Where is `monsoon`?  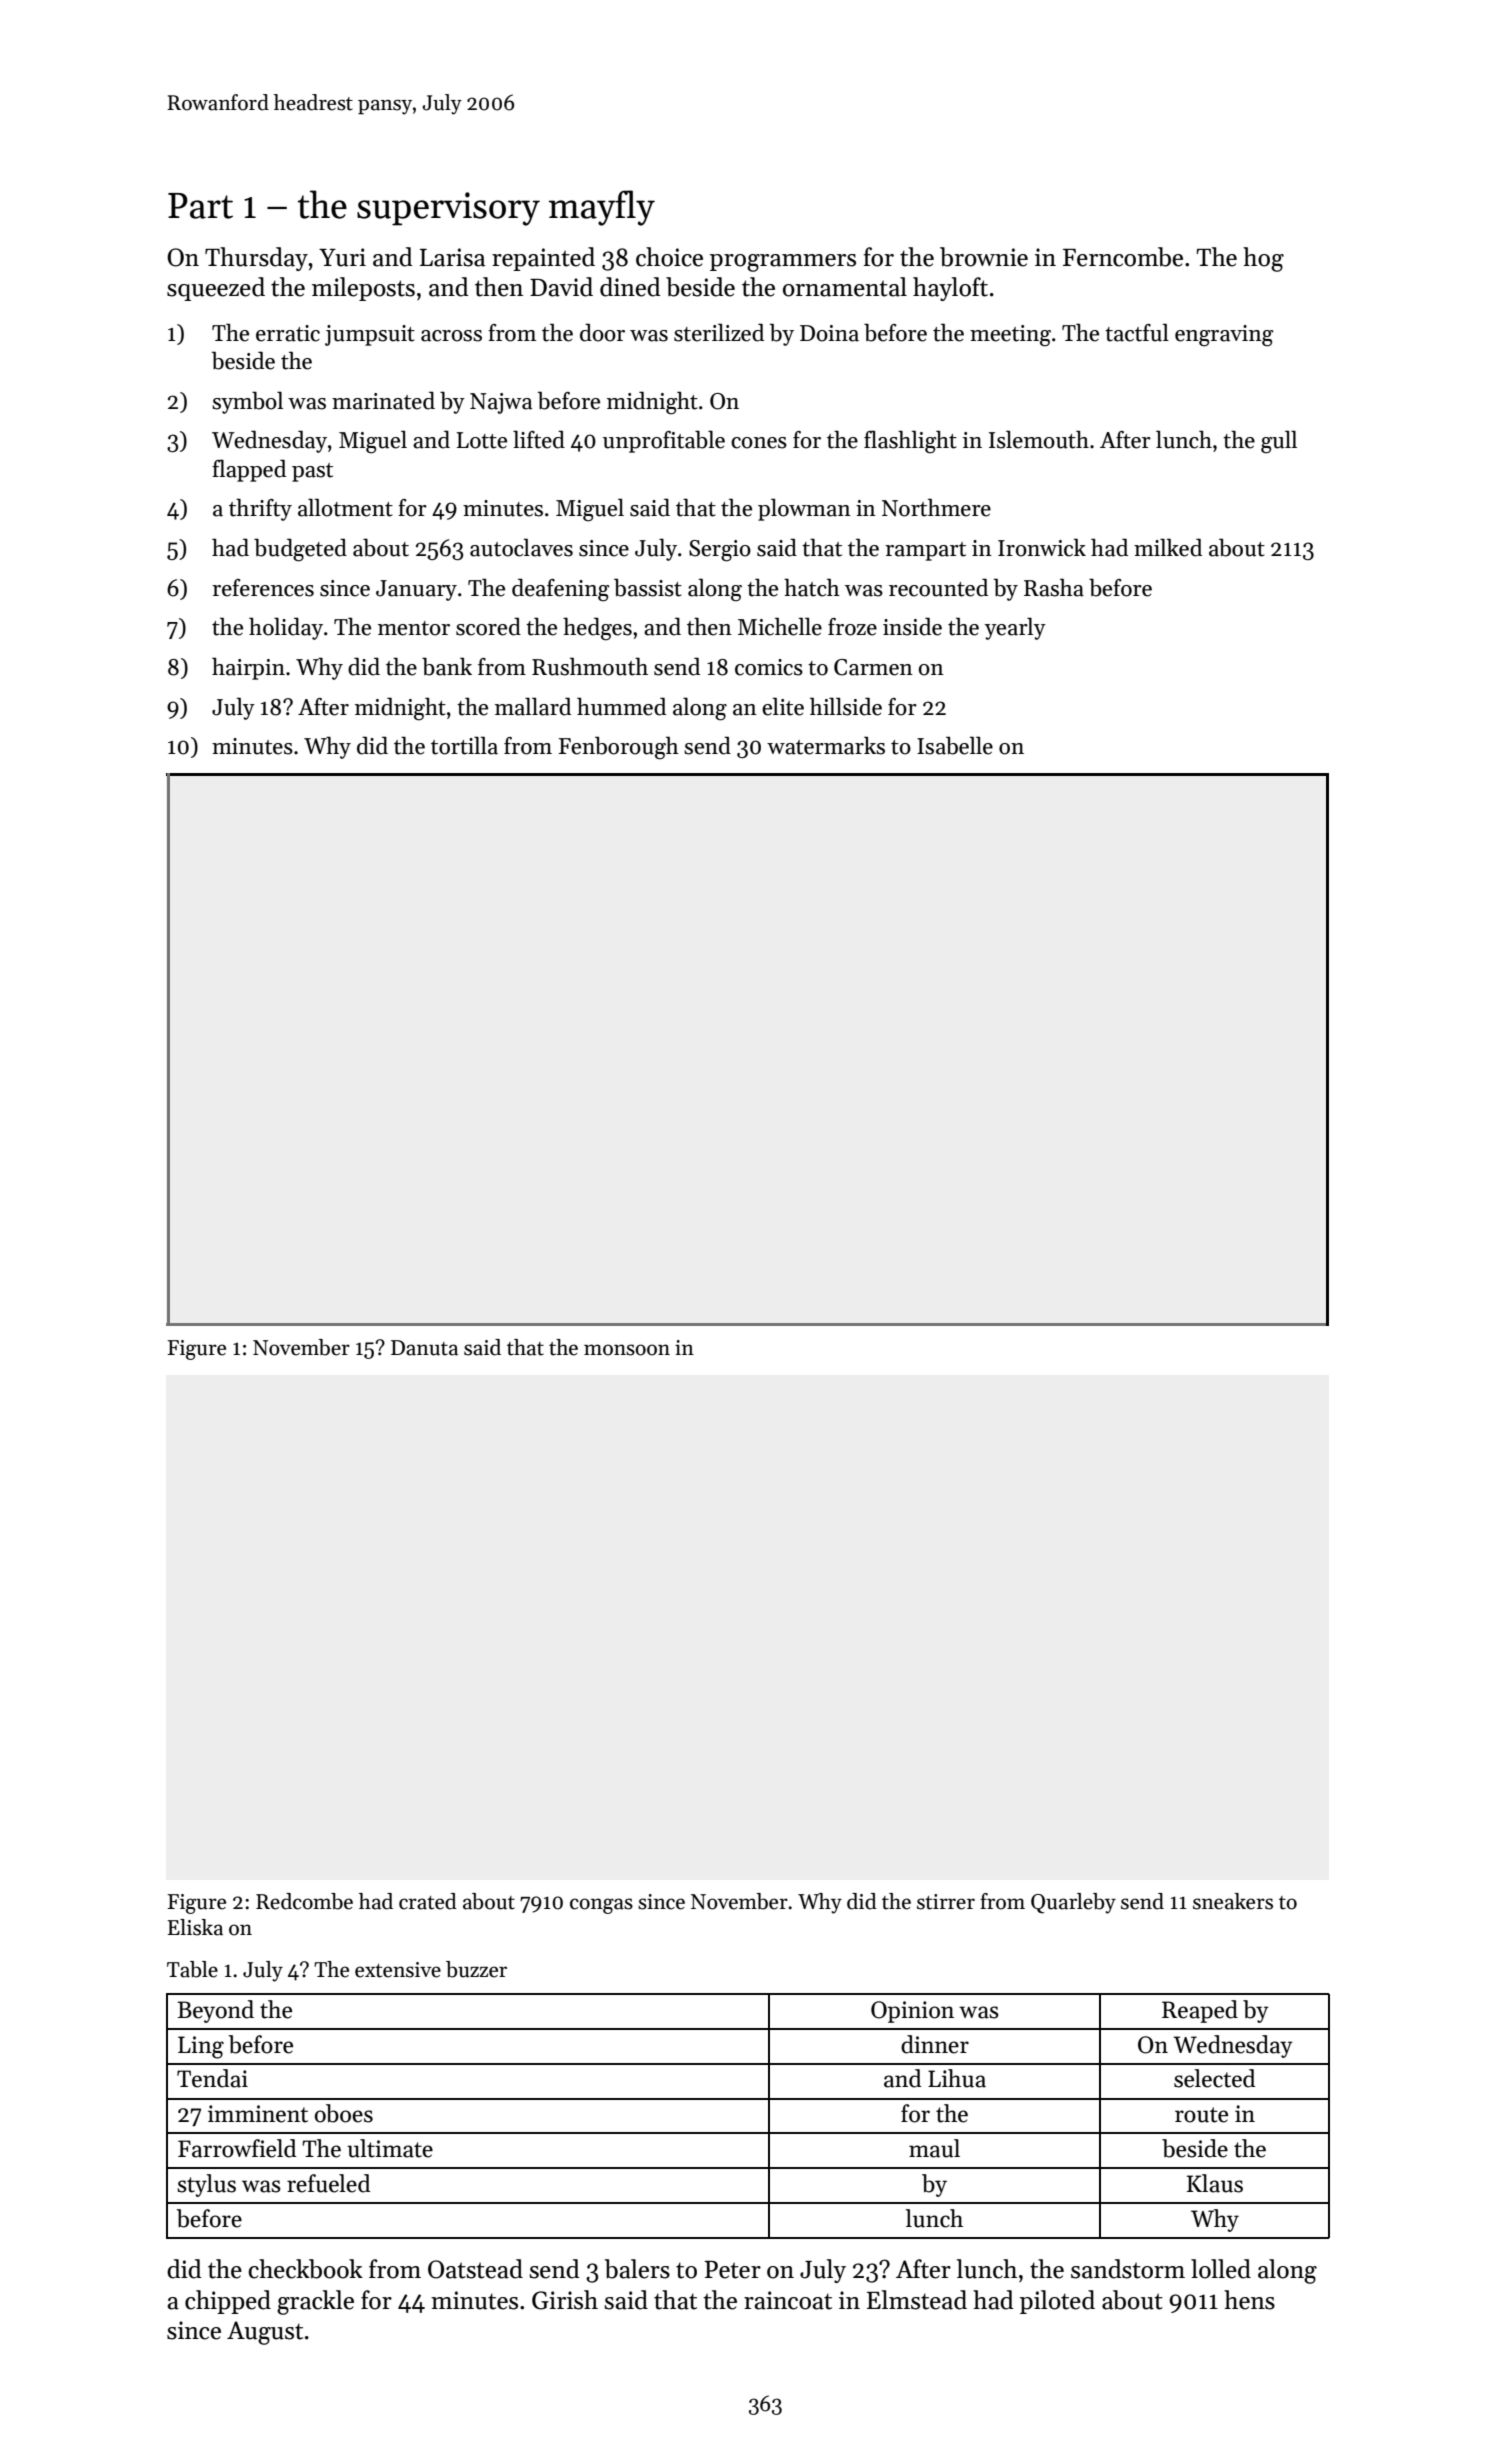
monsoon is located at coordinates (627, 1350).
